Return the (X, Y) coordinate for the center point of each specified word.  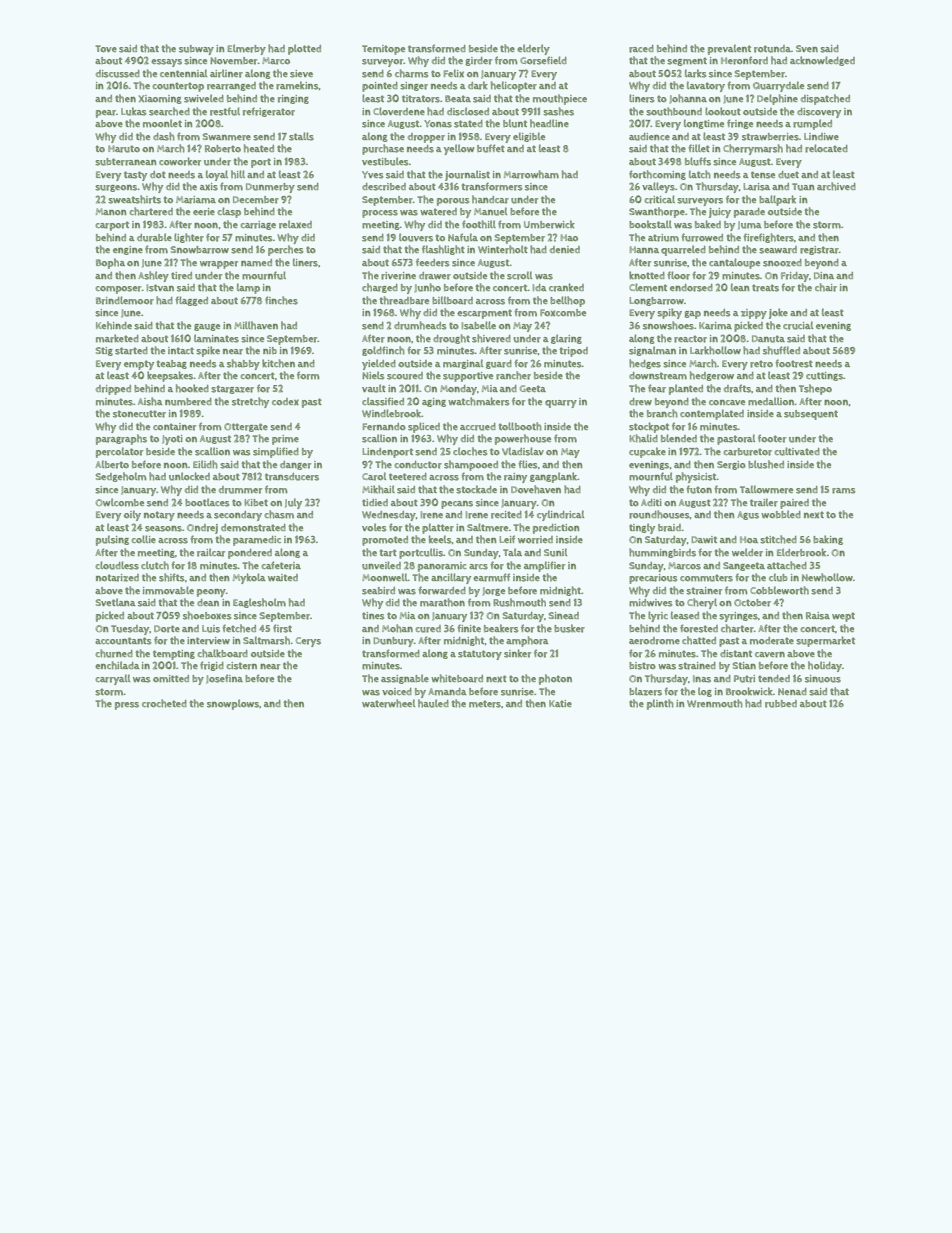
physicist (696, 477)
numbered (188, 402)
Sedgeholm (120, 477)
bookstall (650, 224)
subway (196, 50)
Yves (372, 175)
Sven (807, 48)
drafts (737, 388)
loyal (217, 175)
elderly (533, 49)
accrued (478, 427)
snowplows (233, 704)
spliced (424, 427)
